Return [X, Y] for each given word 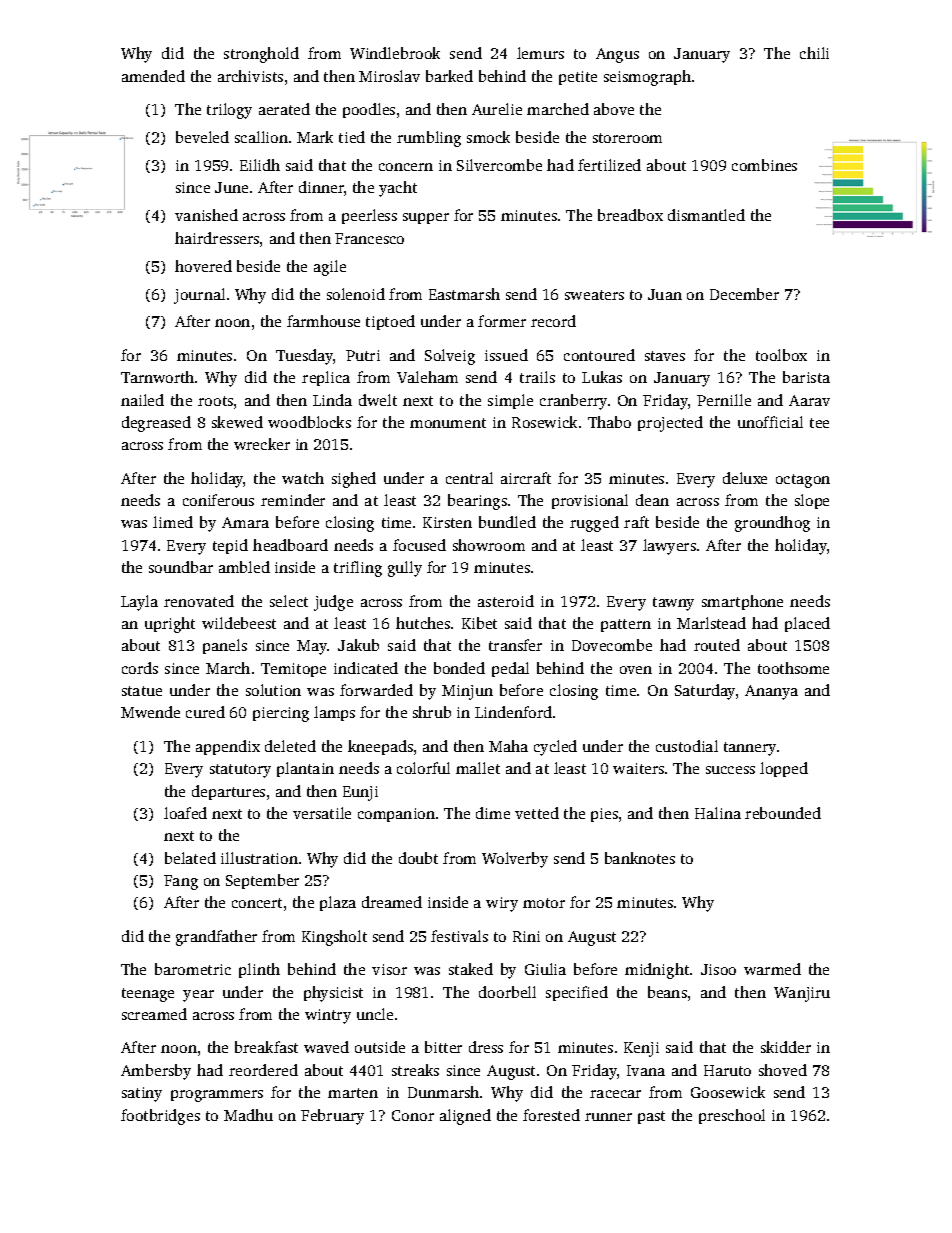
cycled [555, 748]
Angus [617, 55]
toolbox [781, 355]
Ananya [771, 692]
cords [140, 668]
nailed [142, 400]
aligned [465, 1117]
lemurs [540, 53]
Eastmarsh [464, 294]
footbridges [160, 1117]
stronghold [261, 55]
